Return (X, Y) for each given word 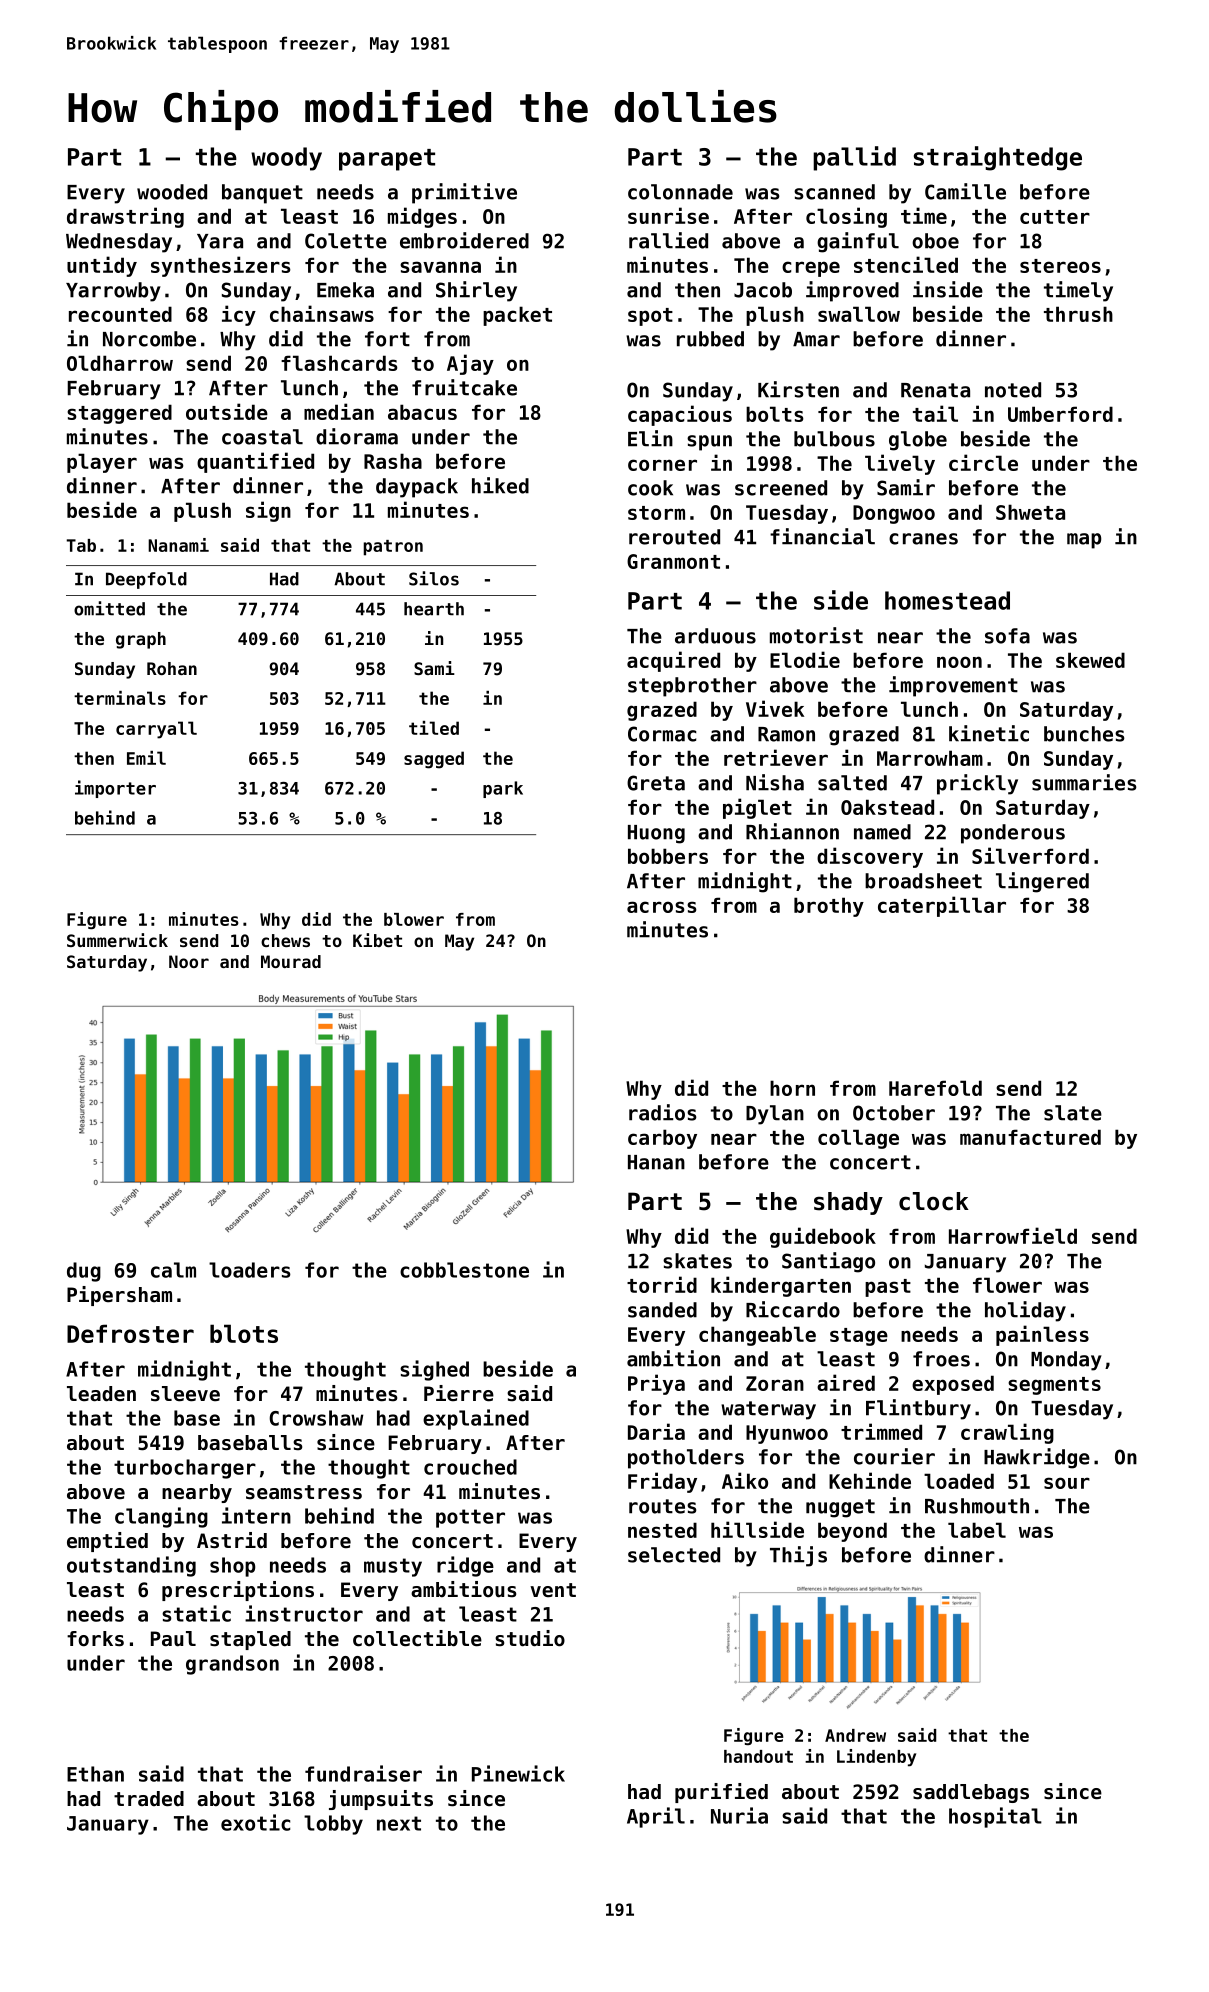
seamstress (304, 1492)
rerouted (674, 537)
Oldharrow (120, 363)
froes (941, 1359)
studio (530, 1638)
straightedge (998, 158)
